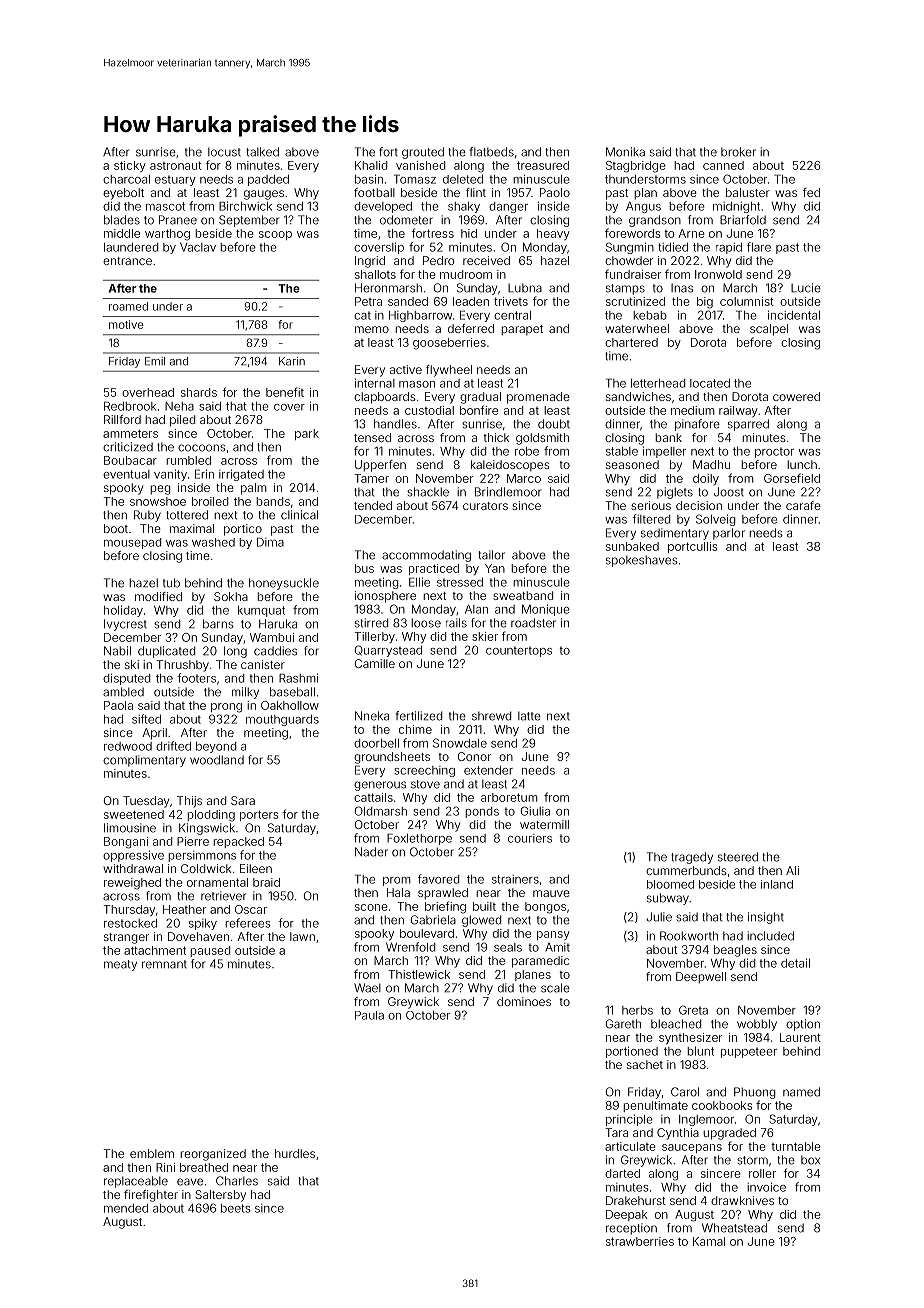 This screenshot has height=1308, width=924. Describe the element at coordinates (625, 152) in the screenshot. I see `Monika` at that location.
